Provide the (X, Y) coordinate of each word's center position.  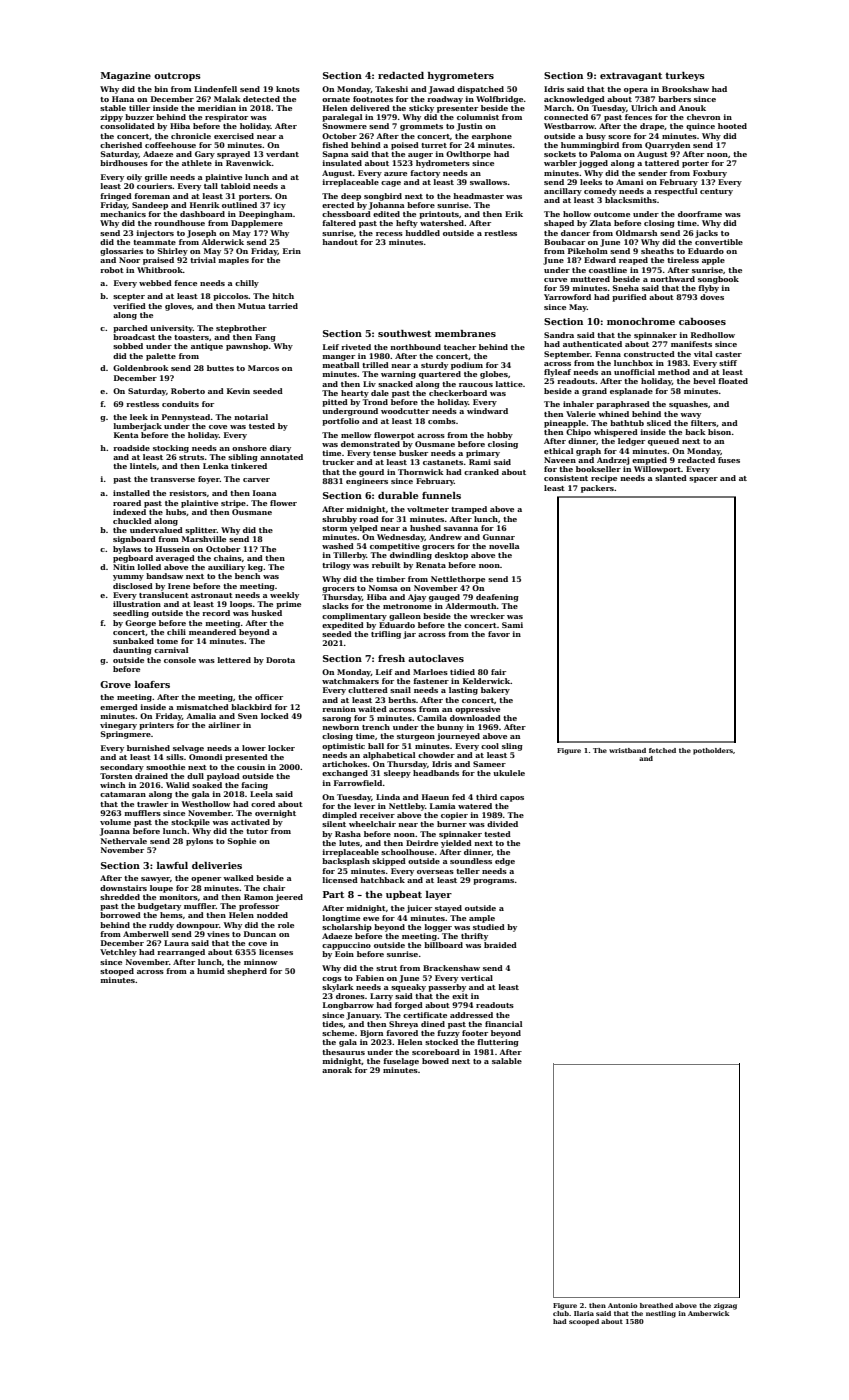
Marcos (263, 368)
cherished (121, 145)
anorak (337, 1070)
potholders (713, 751)
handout (340, 242)
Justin (469, 127)
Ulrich (644, 108)
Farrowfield (358, 783)
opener (206, 880)
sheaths (657, 251)
